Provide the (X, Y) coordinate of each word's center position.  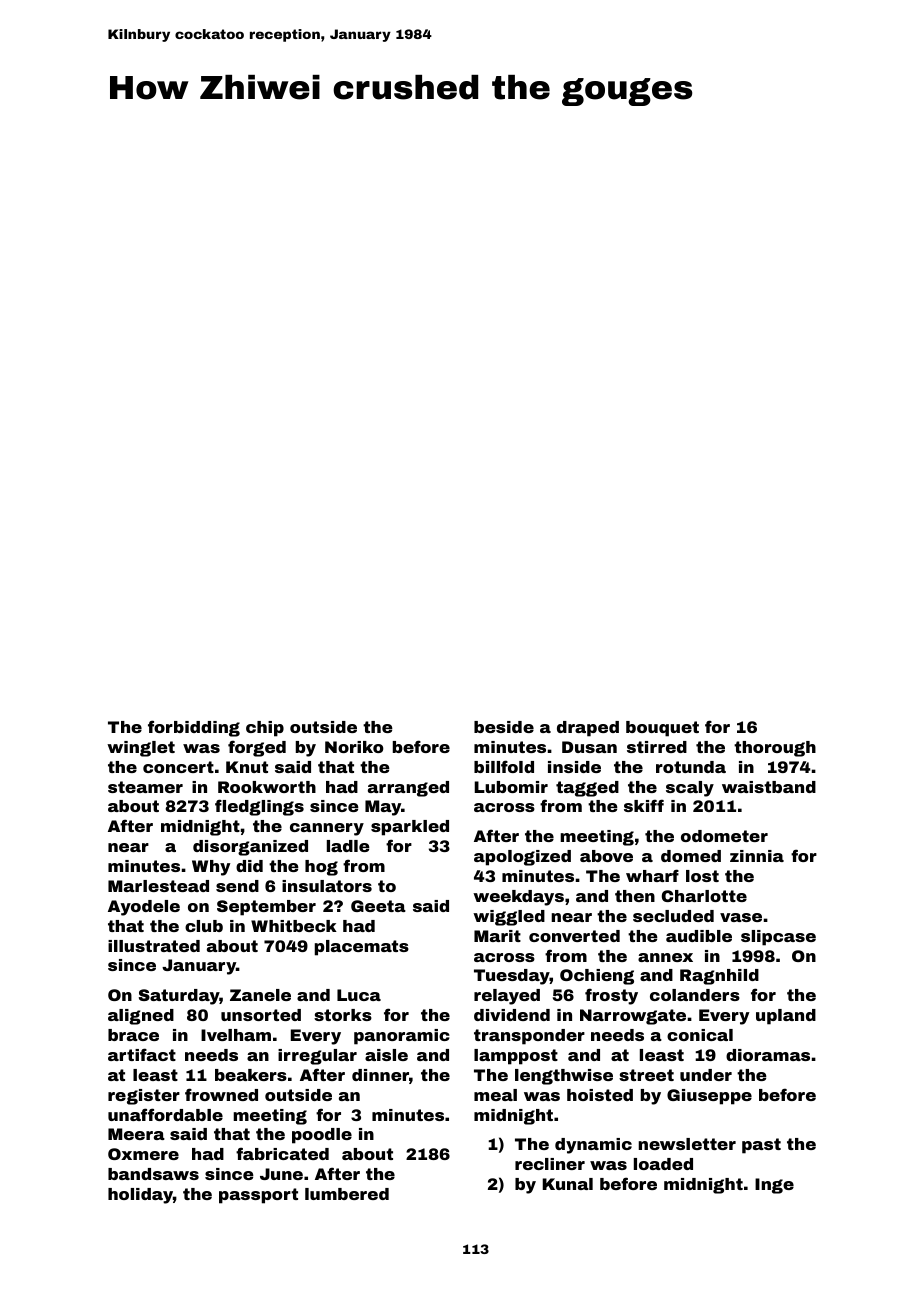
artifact (142, 1054)
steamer (145, 787)
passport (258, 1196)
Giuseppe (709, 1097)
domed (691, 856)
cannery (327, 829)
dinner (380, 1075)
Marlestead (158, 886)
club (204, 926)
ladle (348, 846)
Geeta (378, 906)
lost (702, 876)
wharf (652, 875)
